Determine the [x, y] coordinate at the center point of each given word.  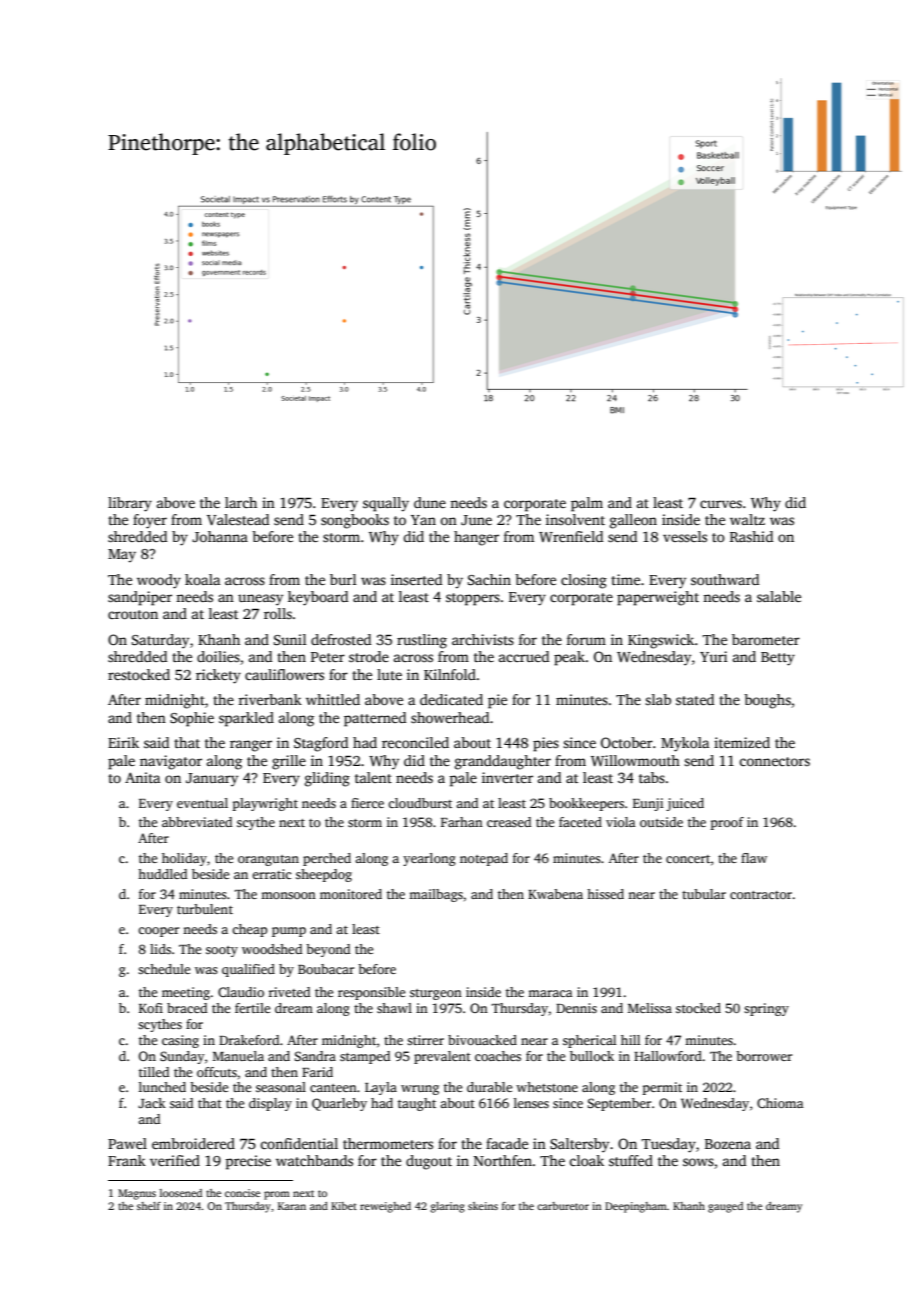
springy [766, 1009]
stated [695, 699]
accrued [524, 656]
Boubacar [326, 969]
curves [721, 504]
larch [241, 502]
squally [386, 504]
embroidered [193, 1143]
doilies [218, 656]
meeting [186, 993]
